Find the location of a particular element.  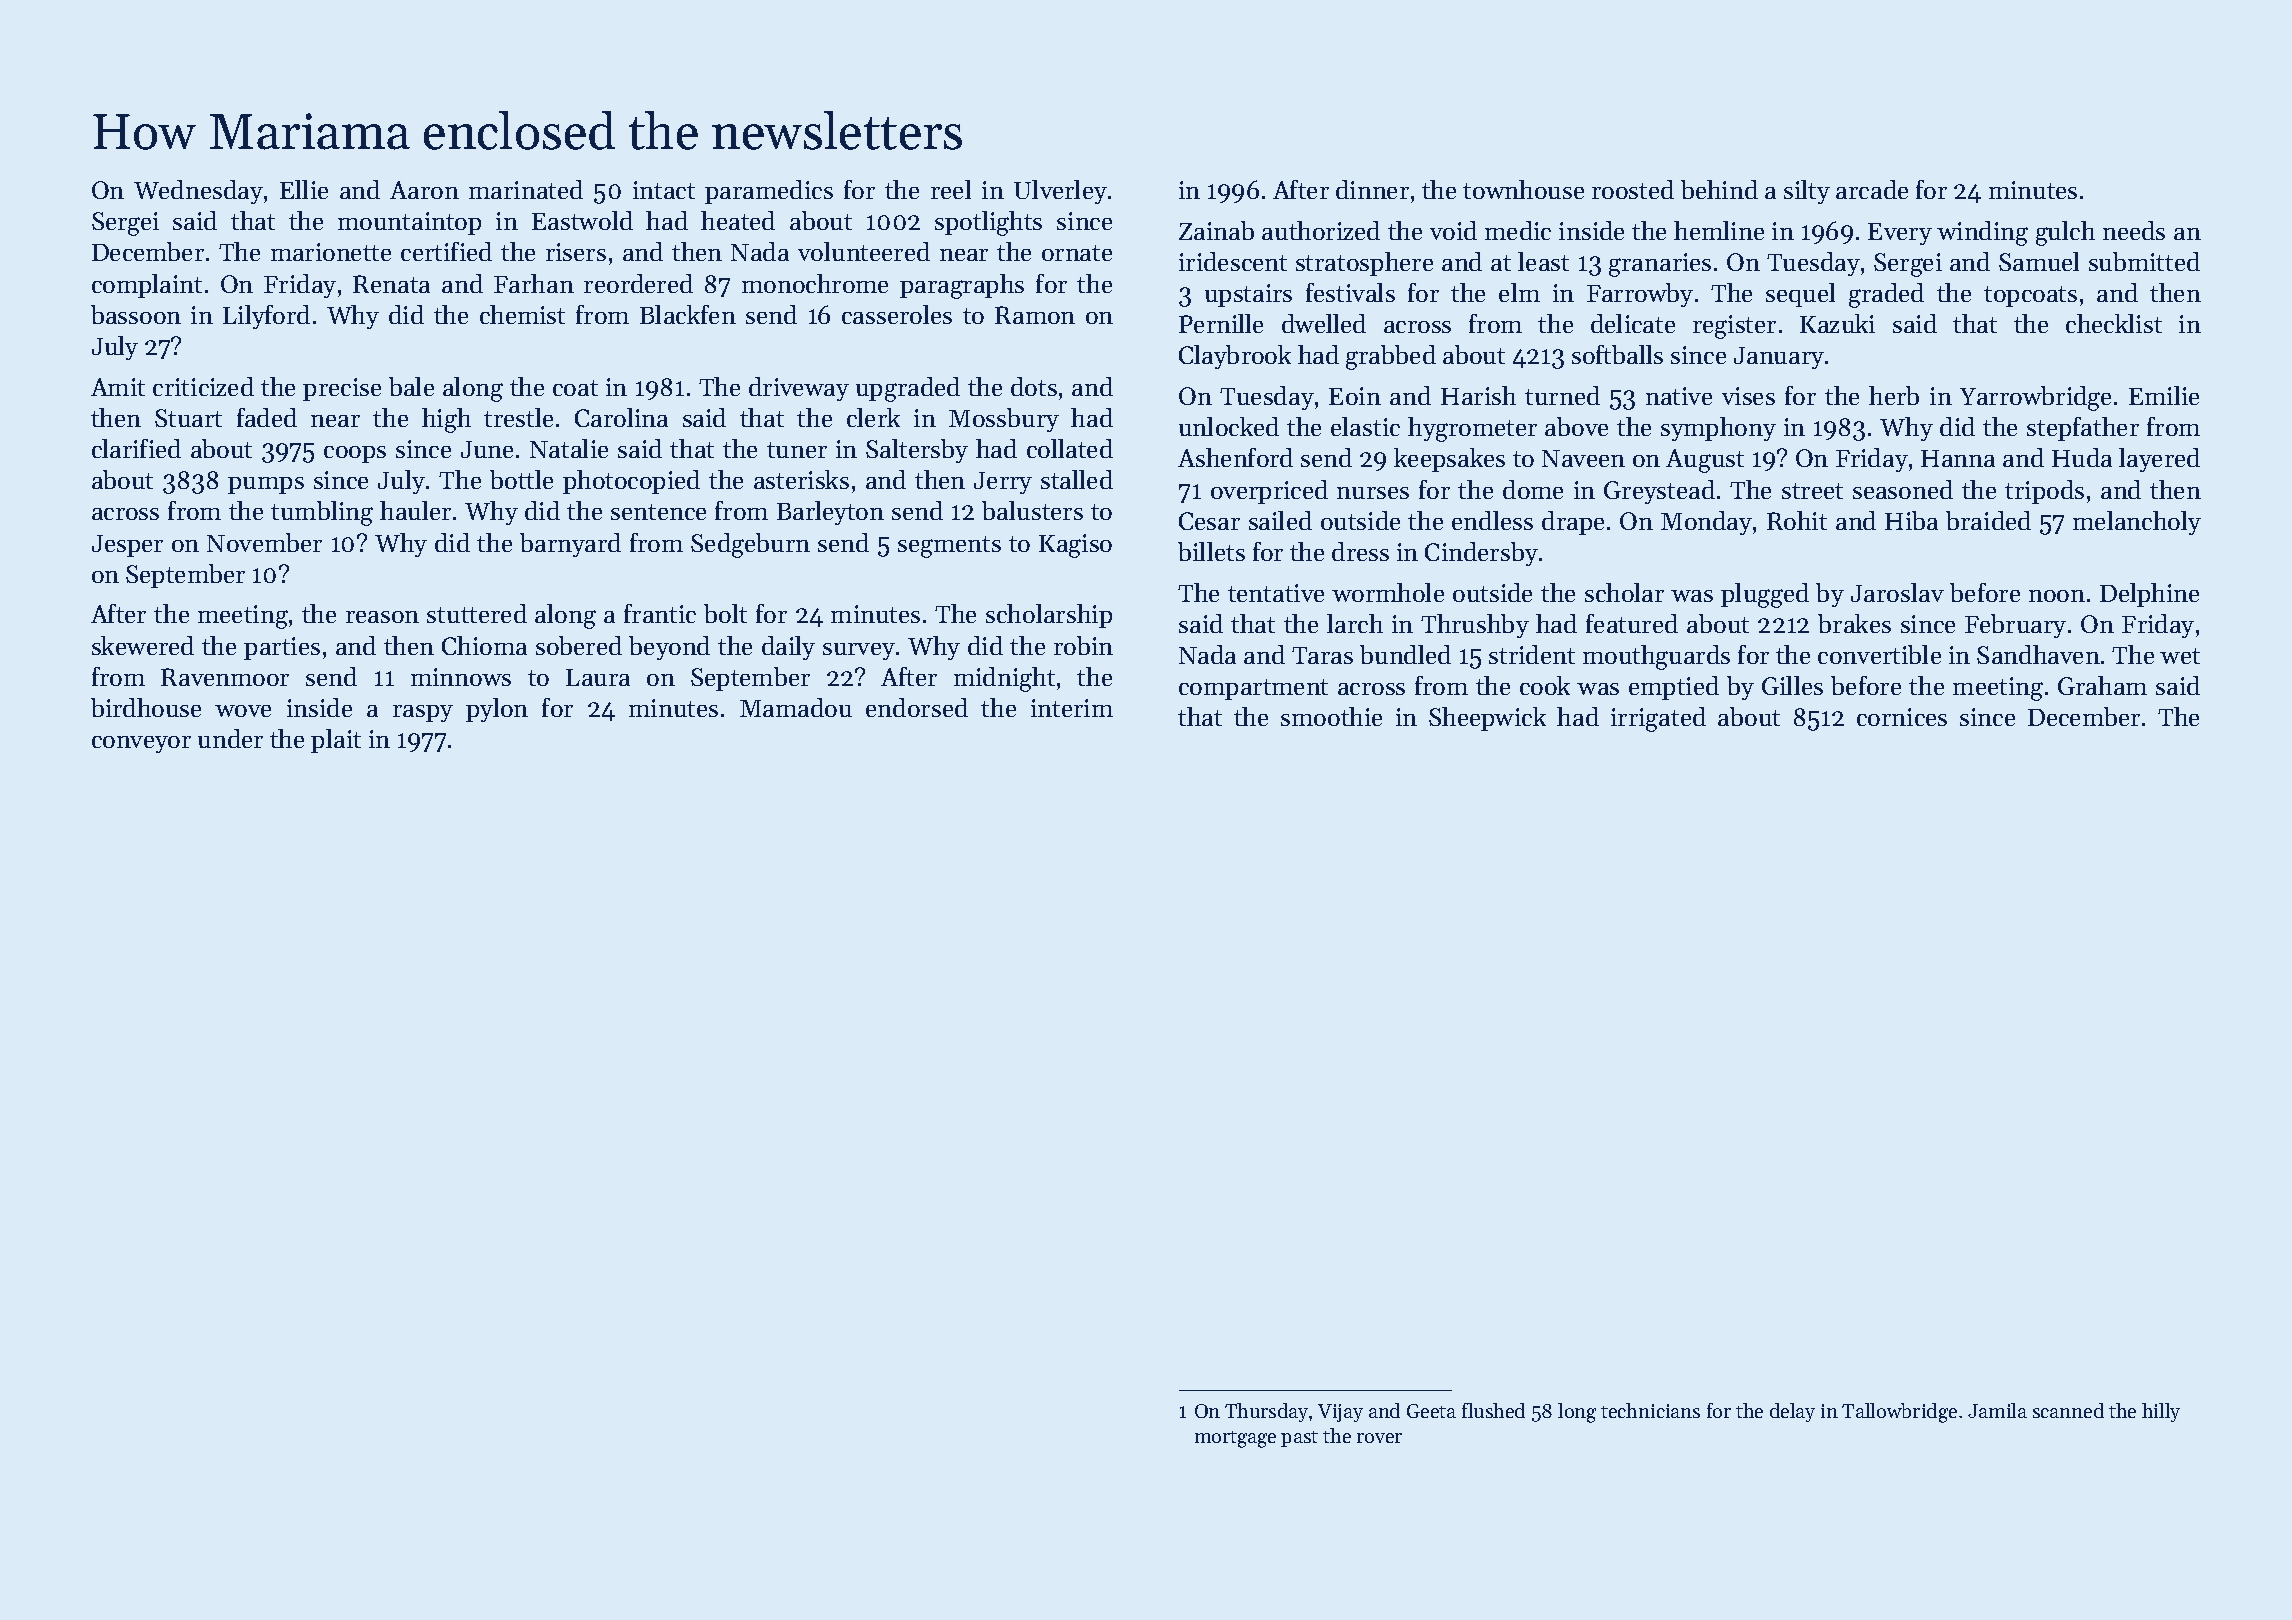

mortgage is located at coordinates (1235, 1439).
